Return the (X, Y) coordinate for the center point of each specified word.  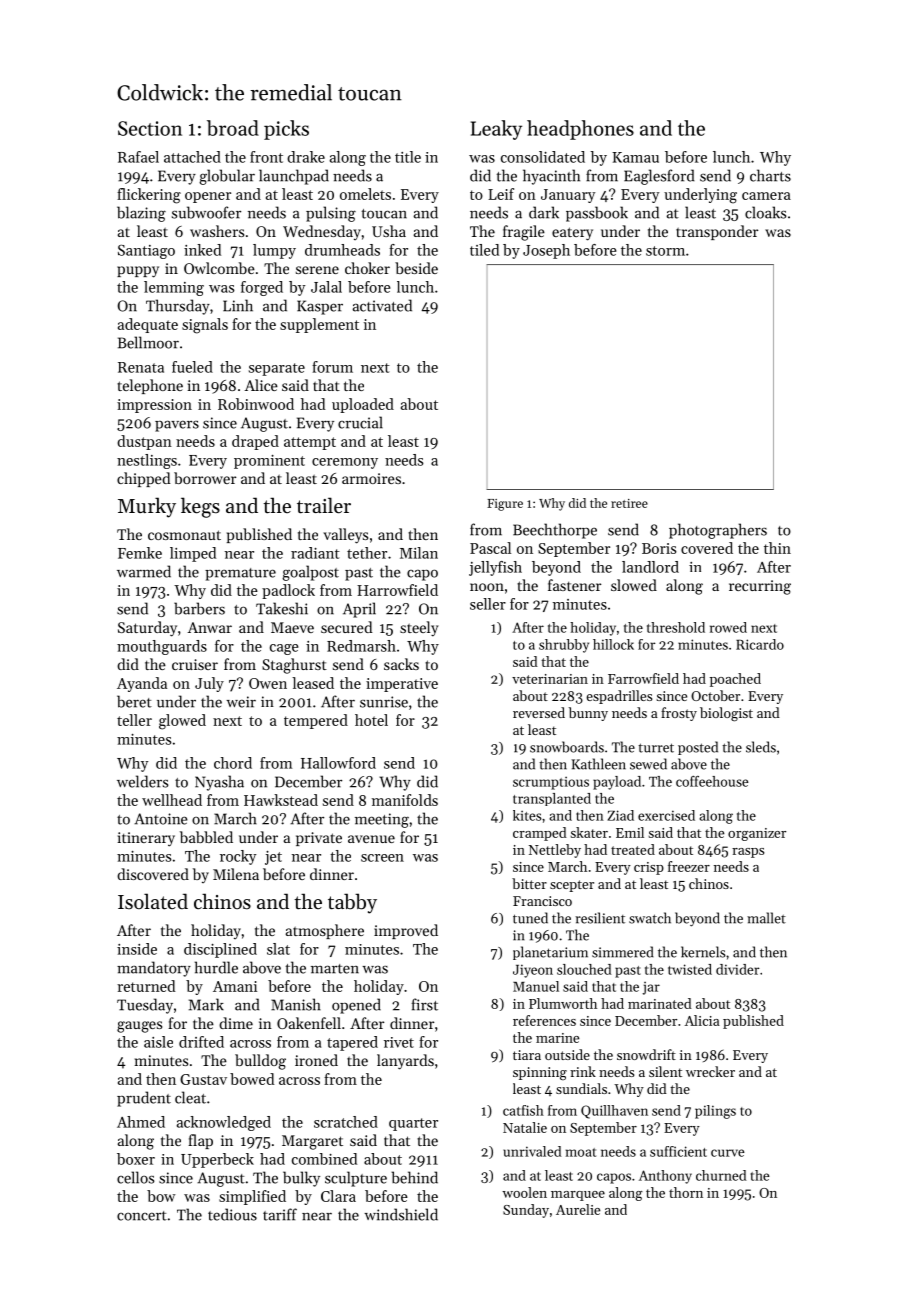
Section (150, 128)
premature (240, 574)
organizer (757, 834)
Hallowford (338, 763)
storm (665, 251)
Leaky (496, 130)
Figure (505, 505)
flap (200, 1141)
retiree (629, 503)
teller (134, 720)
